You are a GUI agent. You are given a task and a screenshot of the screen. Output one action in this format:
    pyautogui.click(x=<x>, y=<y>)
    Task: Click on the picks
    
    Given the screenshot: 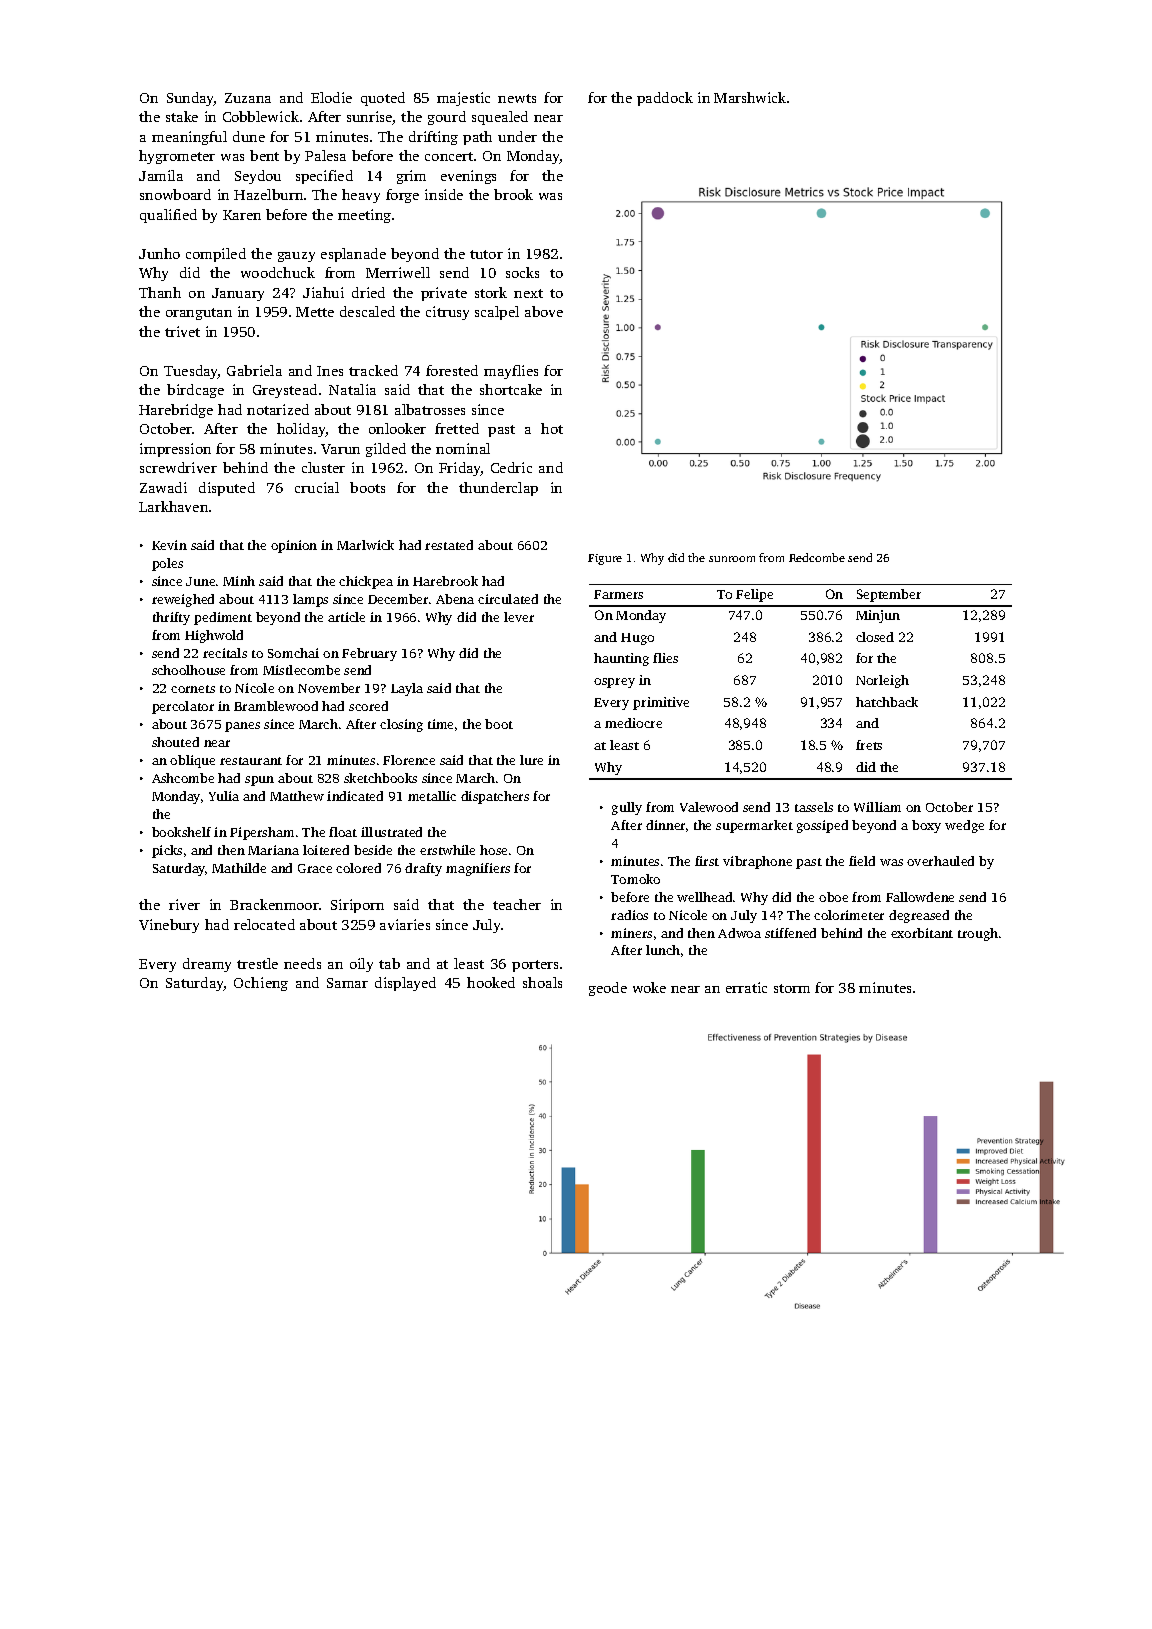 What is the action you would take?
    pyautogui.click(x=167, y=851)
